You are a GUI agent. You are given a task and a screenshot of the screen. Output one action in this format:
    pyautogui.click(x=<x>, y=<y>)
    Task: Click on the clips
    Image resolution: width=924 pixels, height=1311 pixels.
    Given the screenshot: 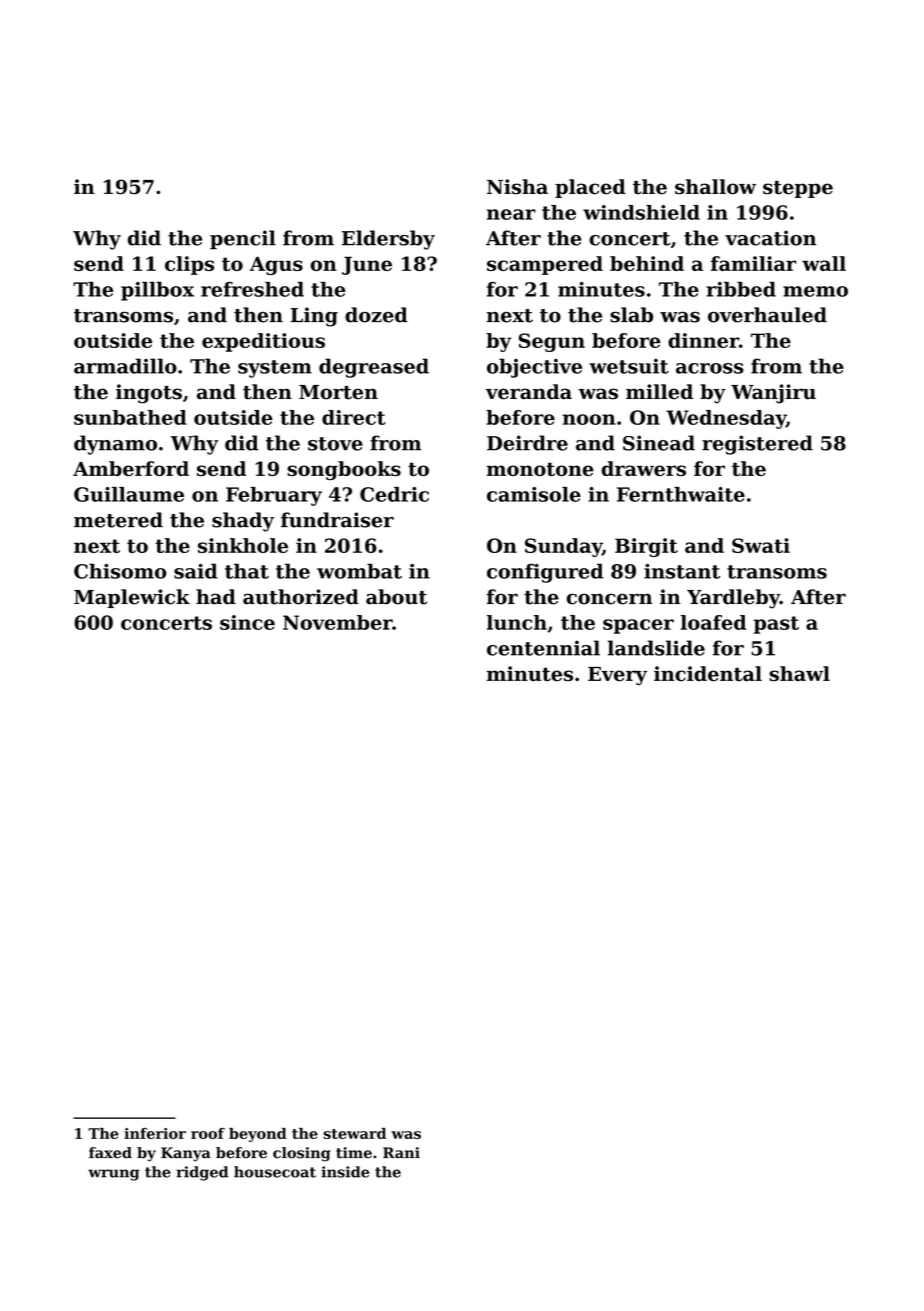 What is the action you would take?
    pyautogui.click(x=189, y=265)
